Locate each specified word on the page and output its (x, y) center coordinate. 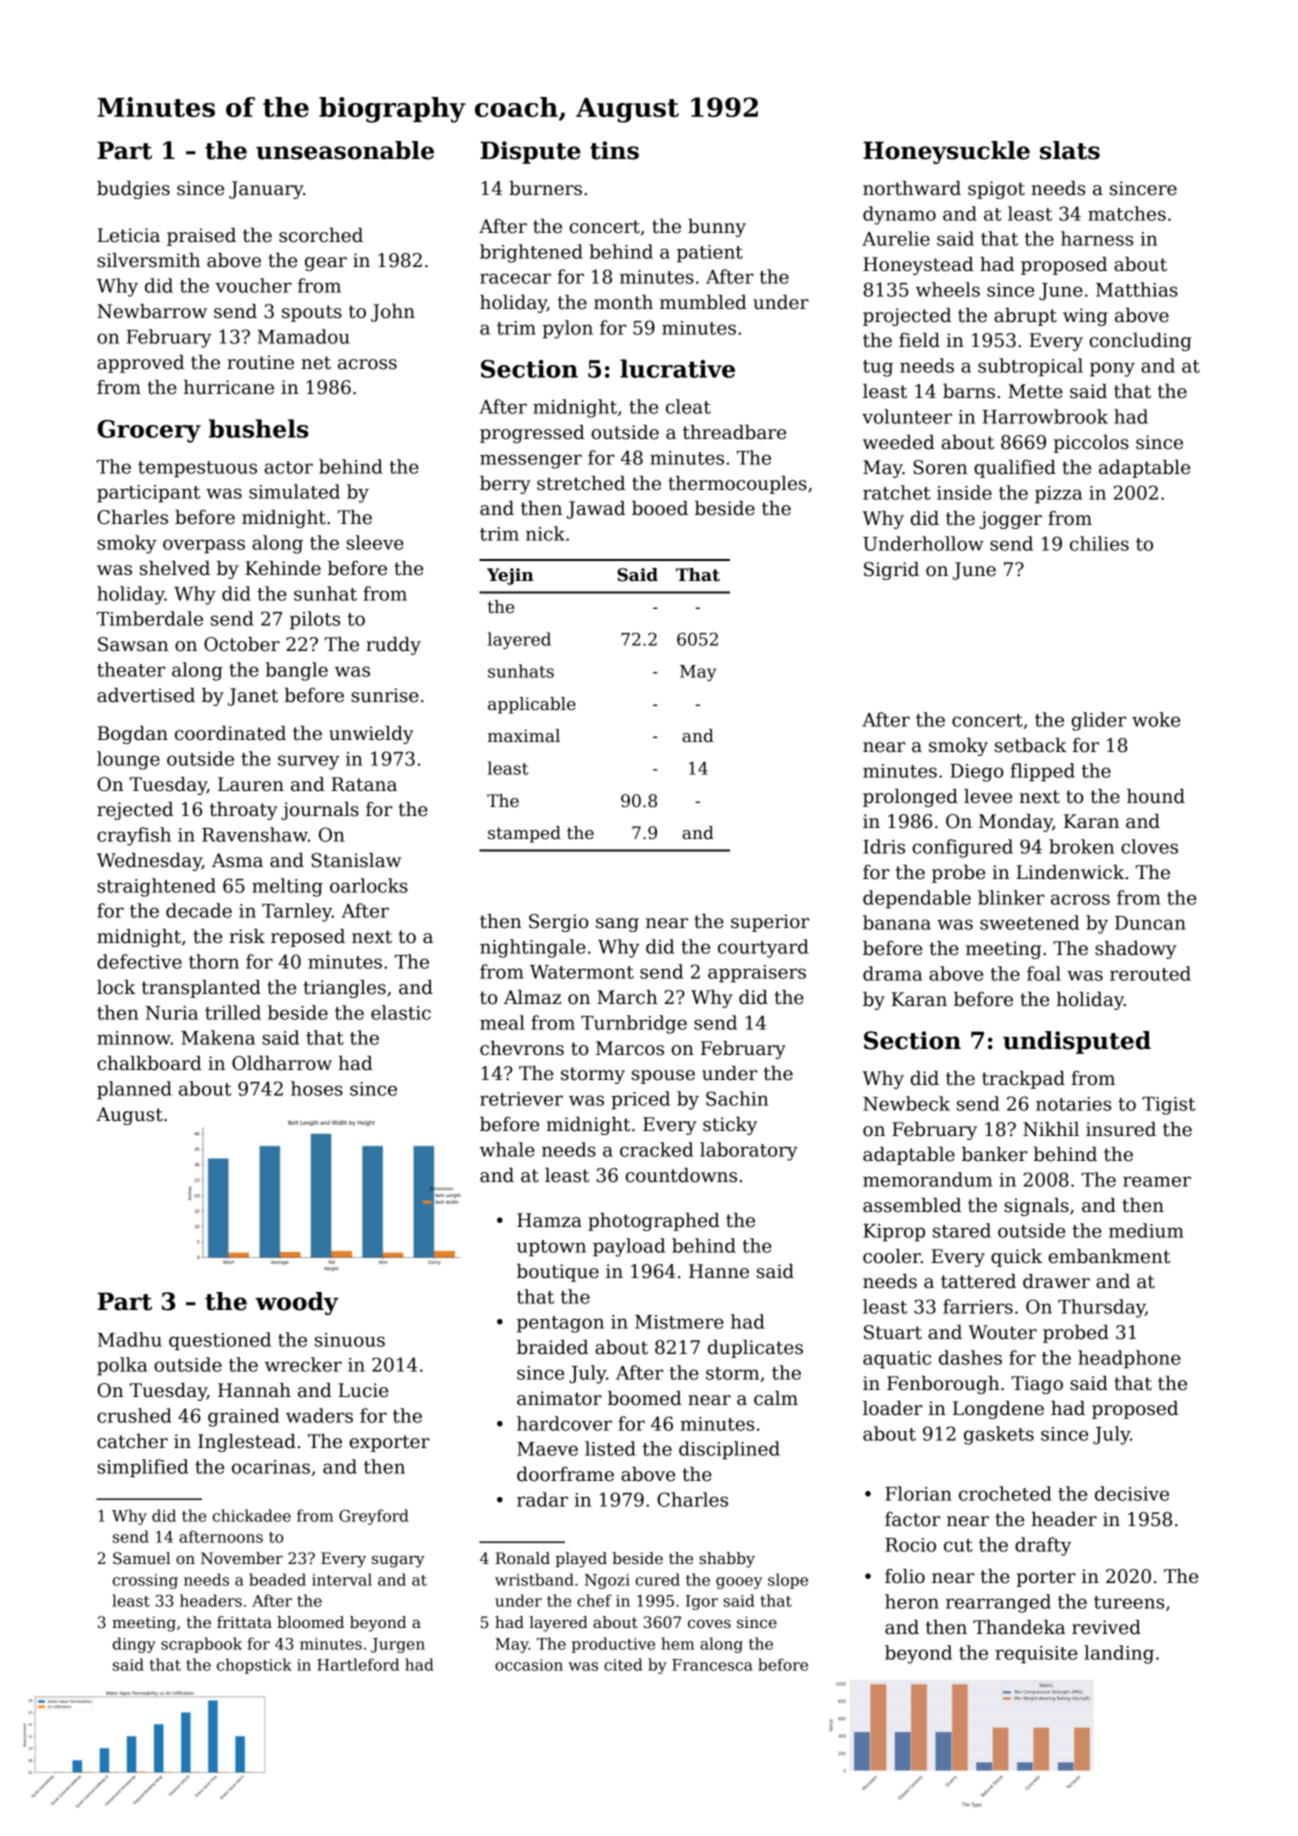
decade (199, 910)
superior (770, 923)
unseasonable (345, 150)
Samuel (142, 1558)
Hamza (549, 1220)
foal (1044, 973)
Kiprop (894, 1233)
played (581, 1560)
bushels (259, 428)
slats (1070, 150)
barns (969, 391)
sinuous (350, 1340)
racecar (515, 278)
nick (545, 533)
